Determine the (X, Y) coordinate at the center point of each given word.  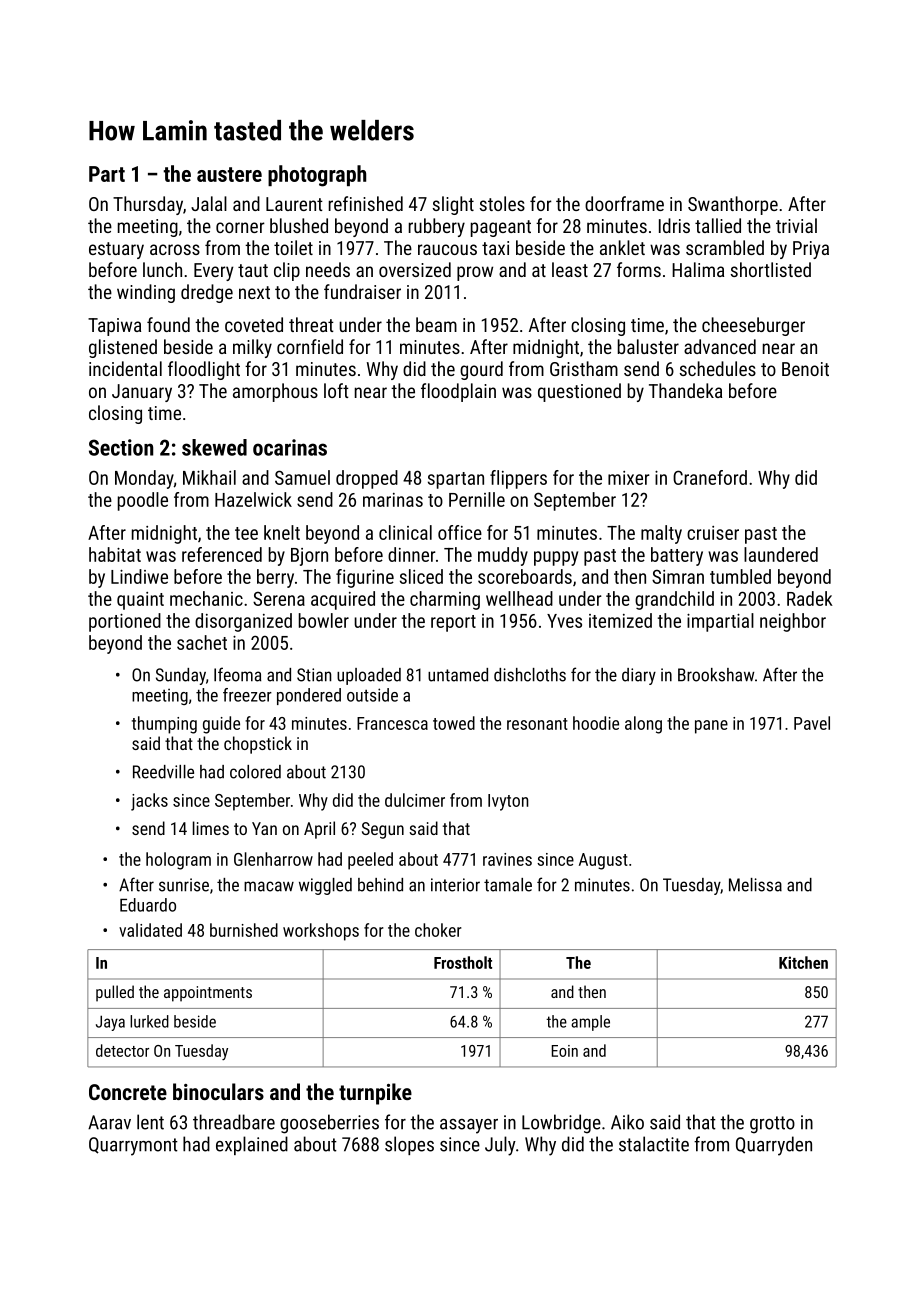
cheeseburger (753, 326)
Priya (811, 250)
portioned (125, 622)
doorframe (624, 203)
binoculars (218, 1091)
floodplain (458, 392)
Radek (810, 598)
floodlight (204, 370)
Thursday (148, 205)
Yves (564, 621)
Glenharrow (273, 859)
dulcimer (415, 800)
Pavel (812, 723)
